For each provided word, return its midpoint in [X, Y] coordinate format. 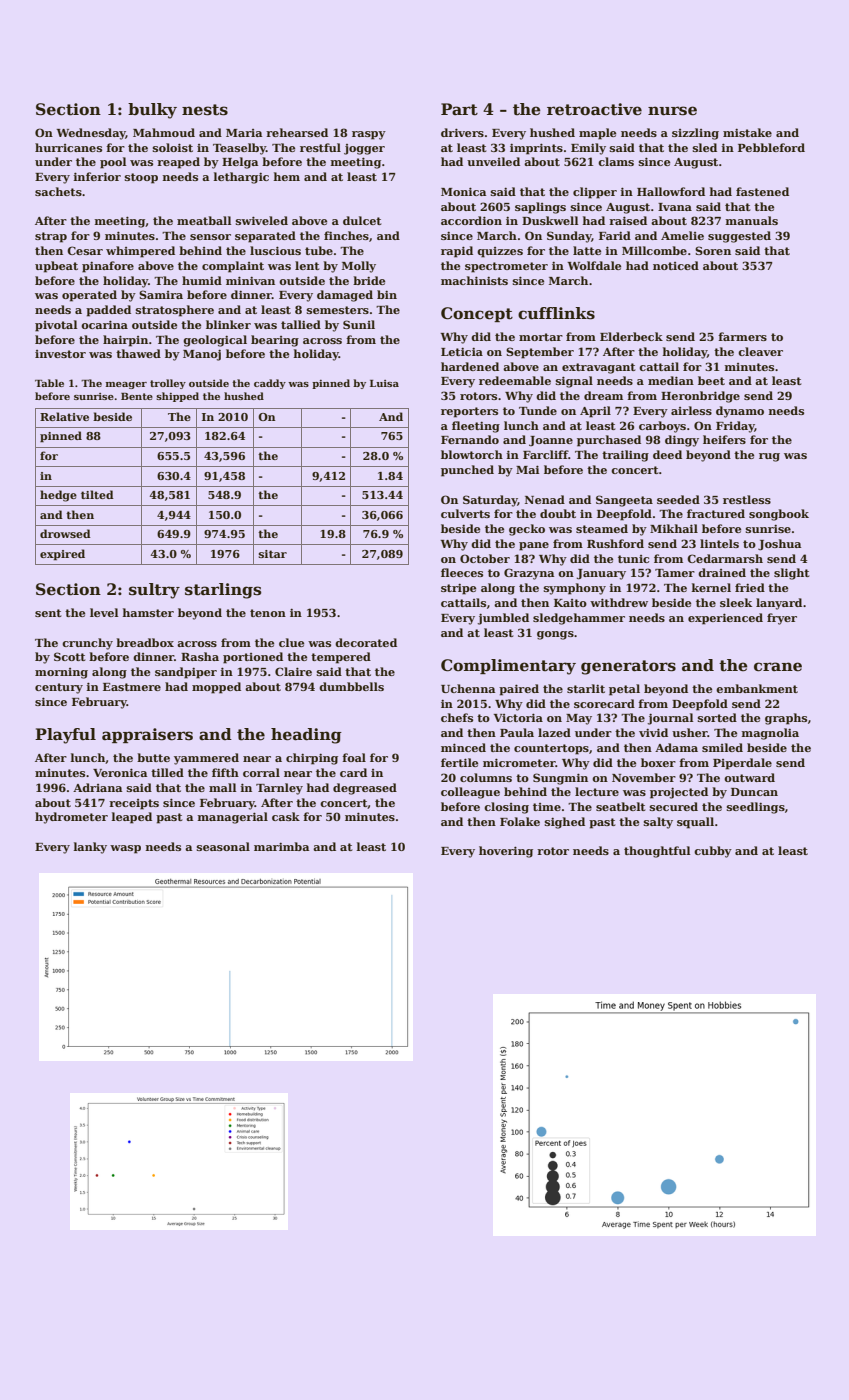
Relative [64, 416]
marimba [281, 846]
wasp [125, 849]
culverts [465, 513]
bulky [152, 111]
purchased [609, 441]
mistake [747, 132]
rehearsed [297, 132]
